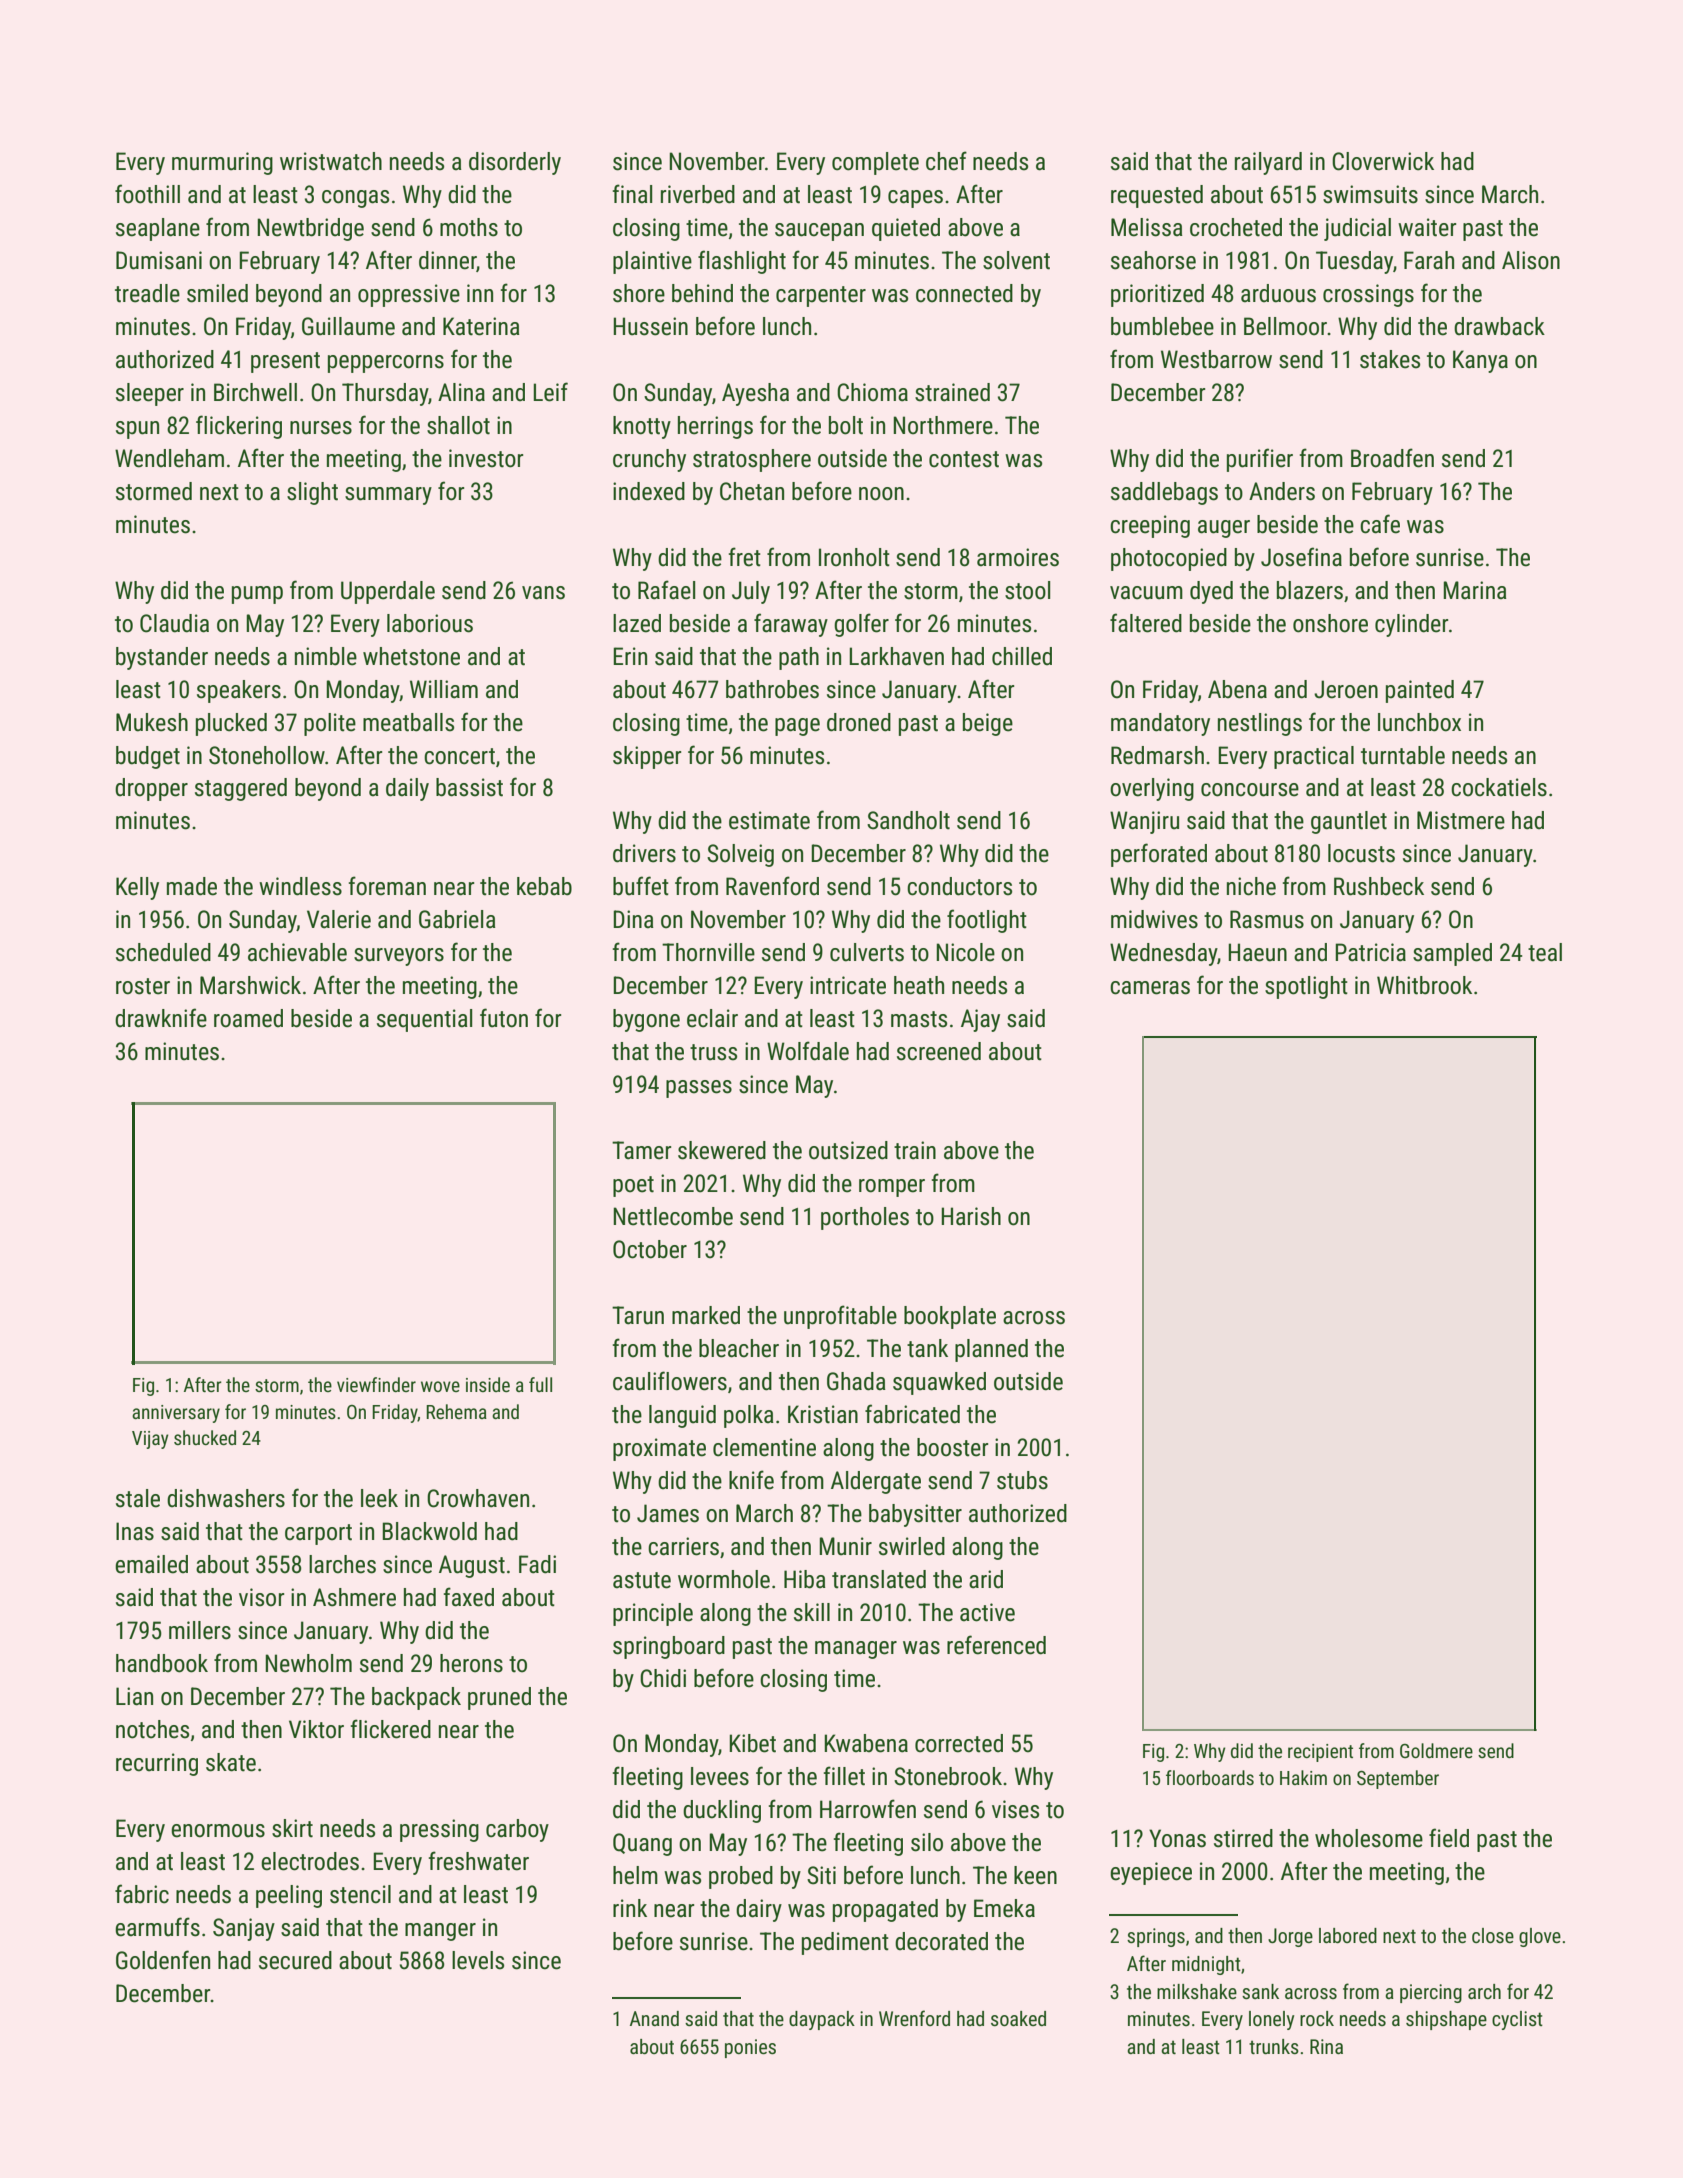  I want to click on freshwater, so click(479, 1861).
